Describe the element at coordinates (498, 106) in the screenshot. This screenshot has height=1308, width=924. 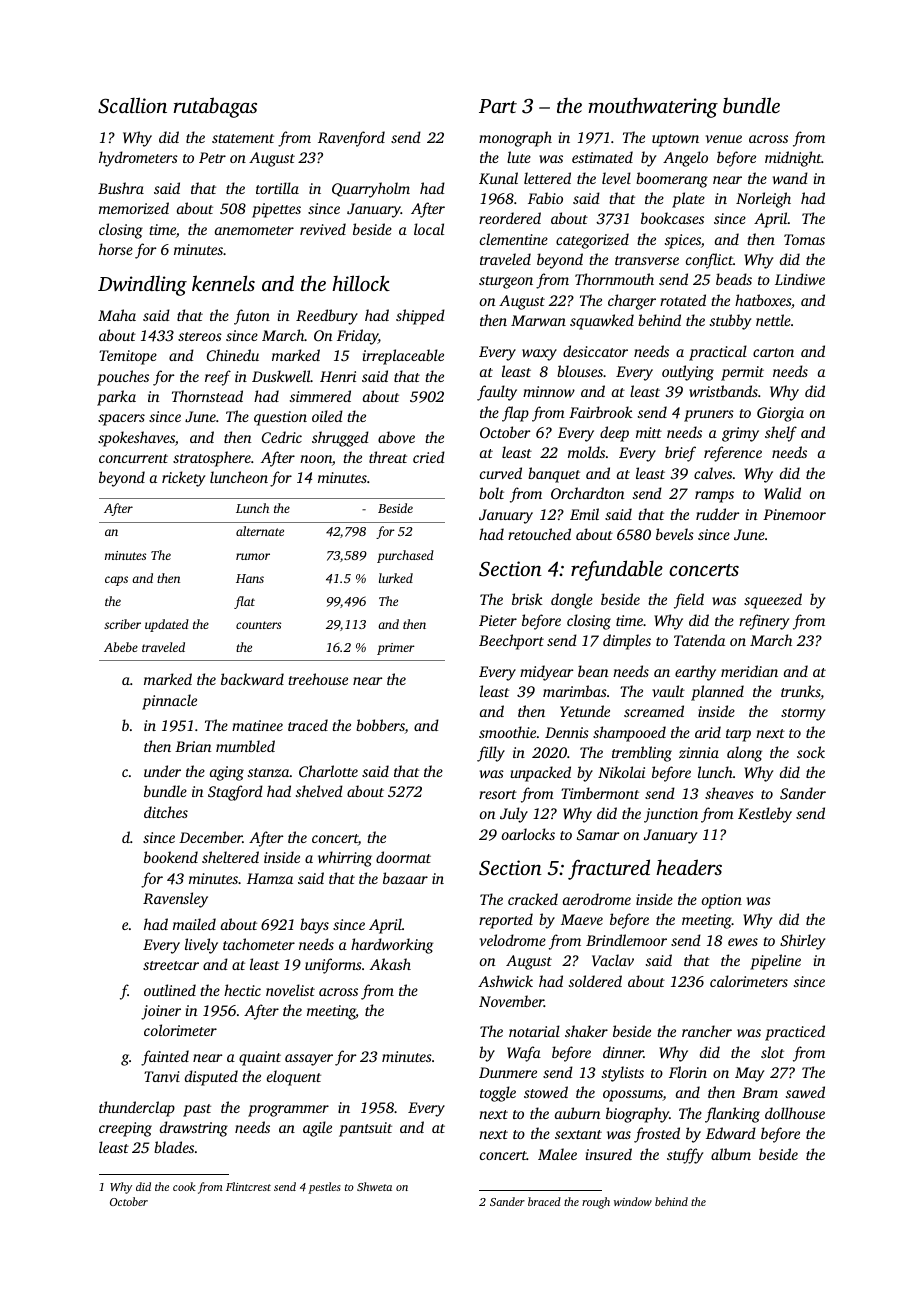
I see `Part` at that location.
